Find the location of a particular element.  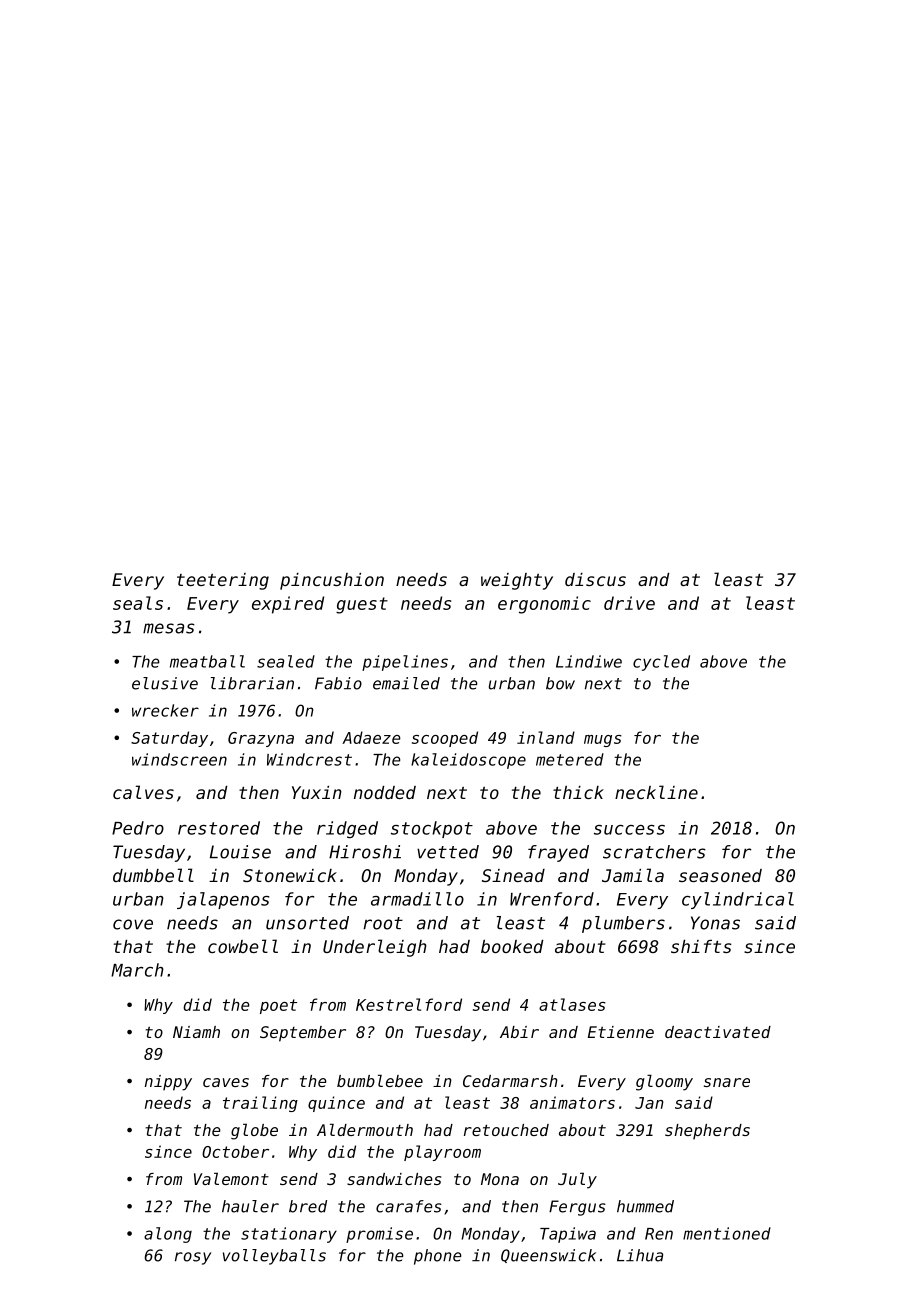

along is located at coordinates (168, 1235).
